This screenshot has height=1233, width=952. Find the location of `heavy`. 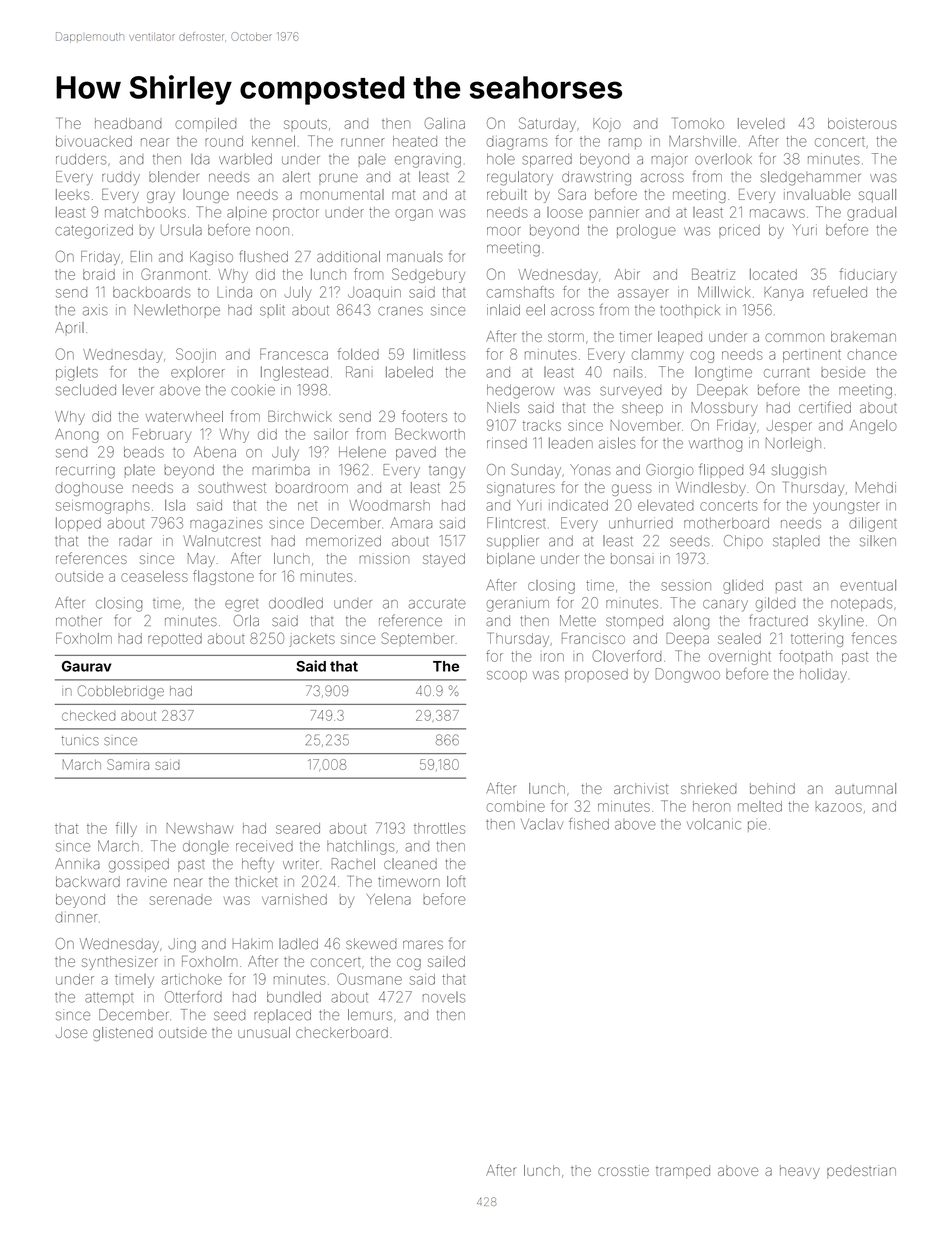

heavy is located at coordinates (800, 1172).
